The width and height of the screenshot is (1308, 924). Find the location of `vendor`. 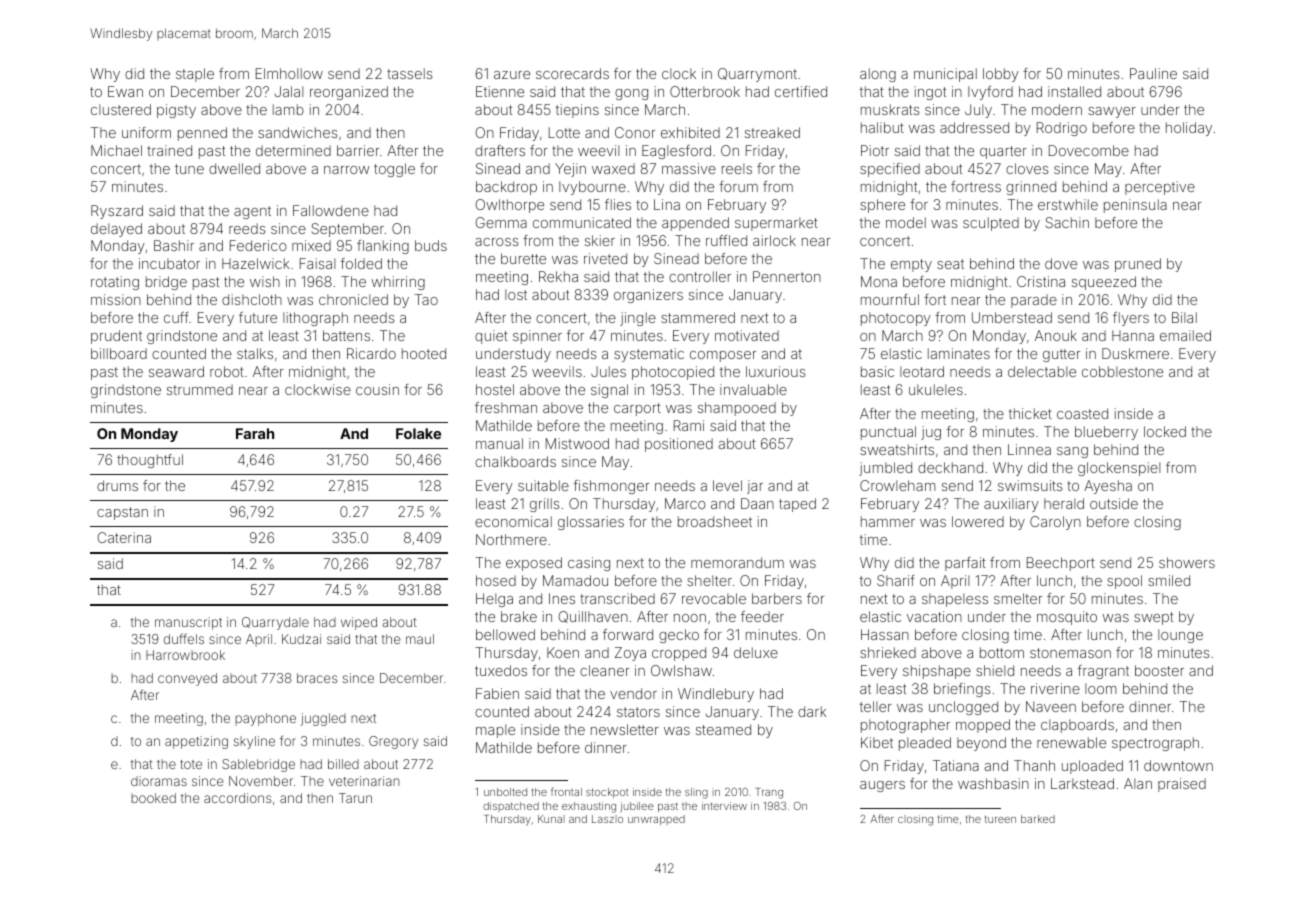

vendor is located at coordinates (633, 693).
